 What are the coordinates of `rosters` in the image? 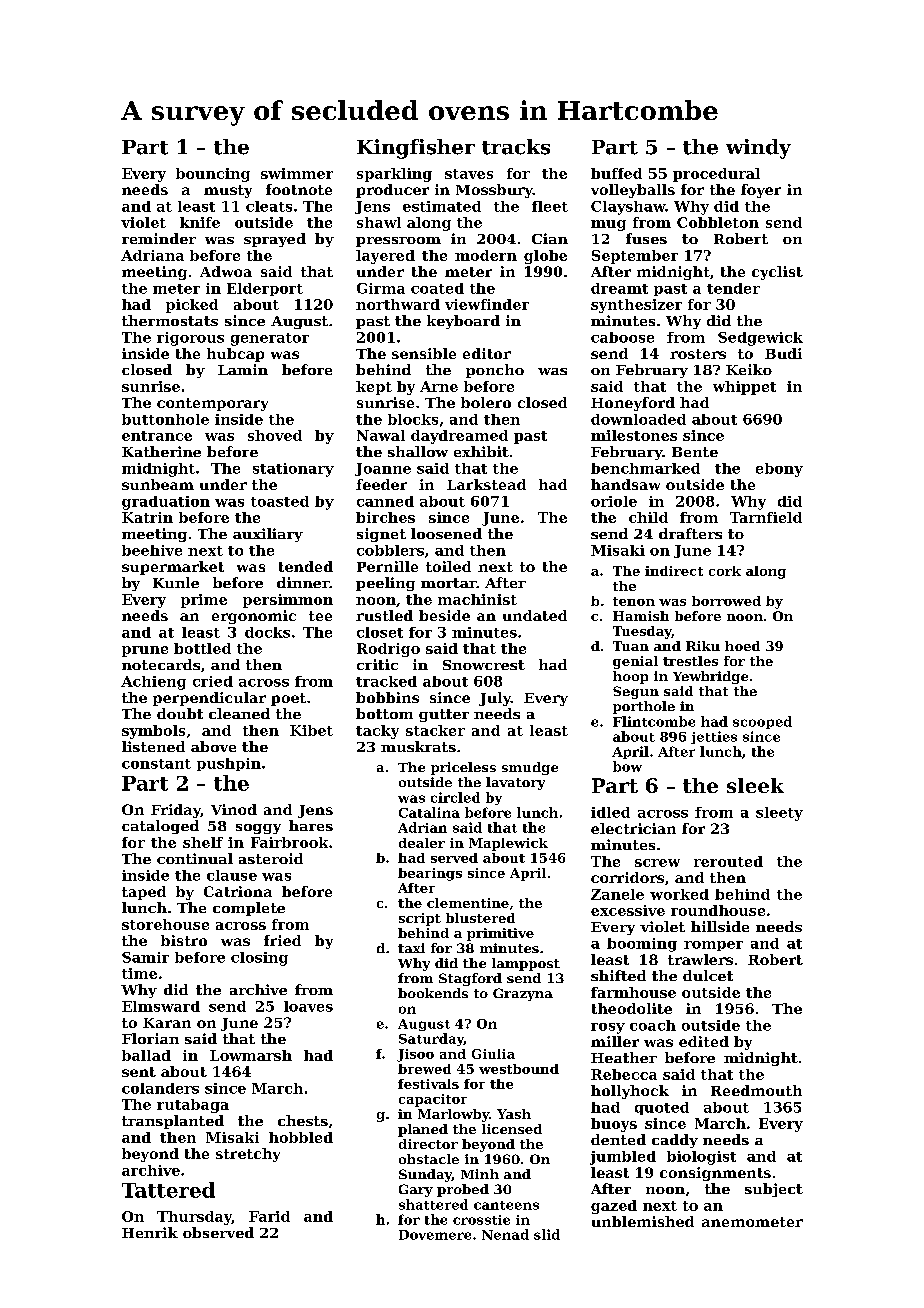 It's located at (698, 354).
